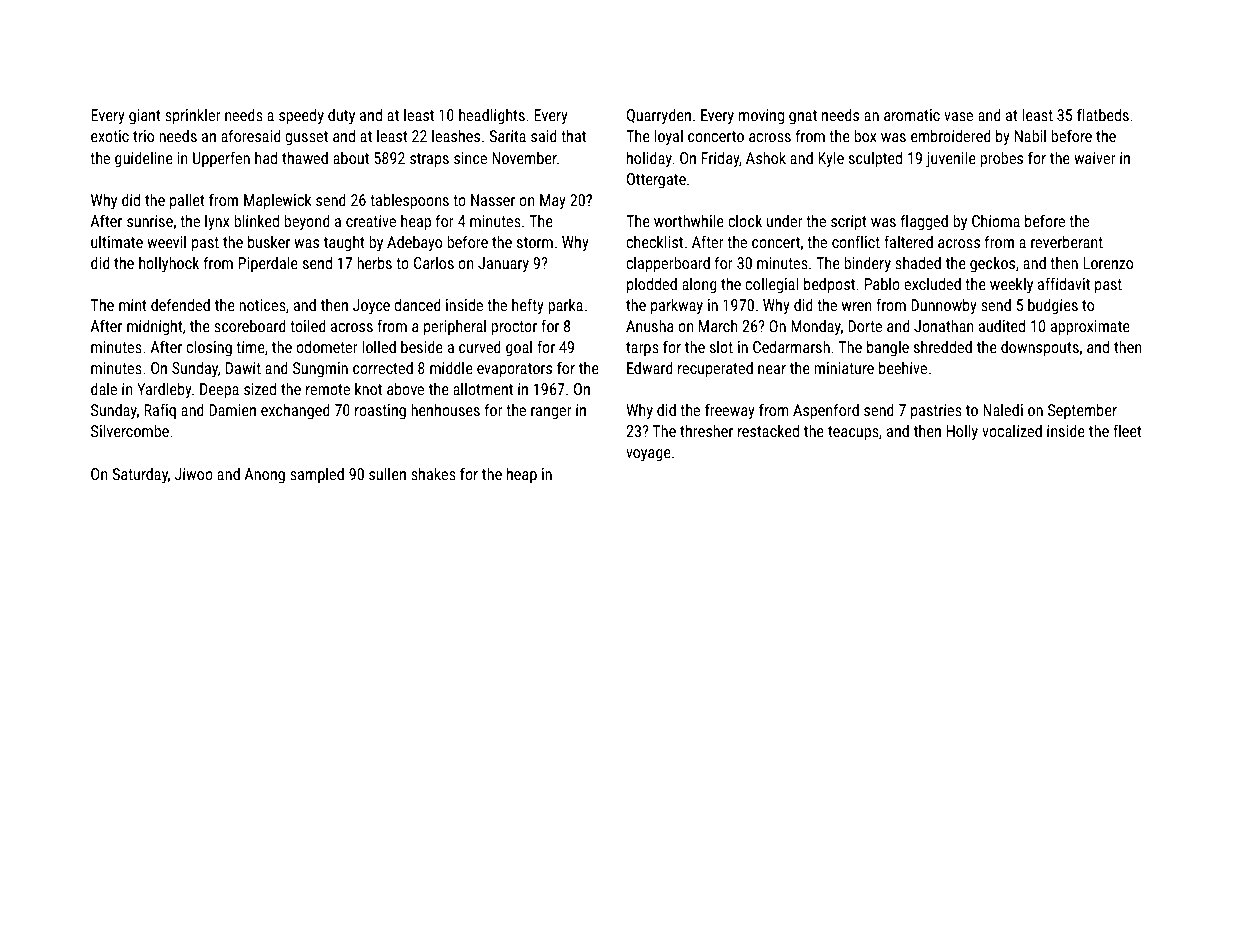 Image resolution: width=1233 pixels, height=952 pixels. I want to click on Upperfen, so click(221, 159).
